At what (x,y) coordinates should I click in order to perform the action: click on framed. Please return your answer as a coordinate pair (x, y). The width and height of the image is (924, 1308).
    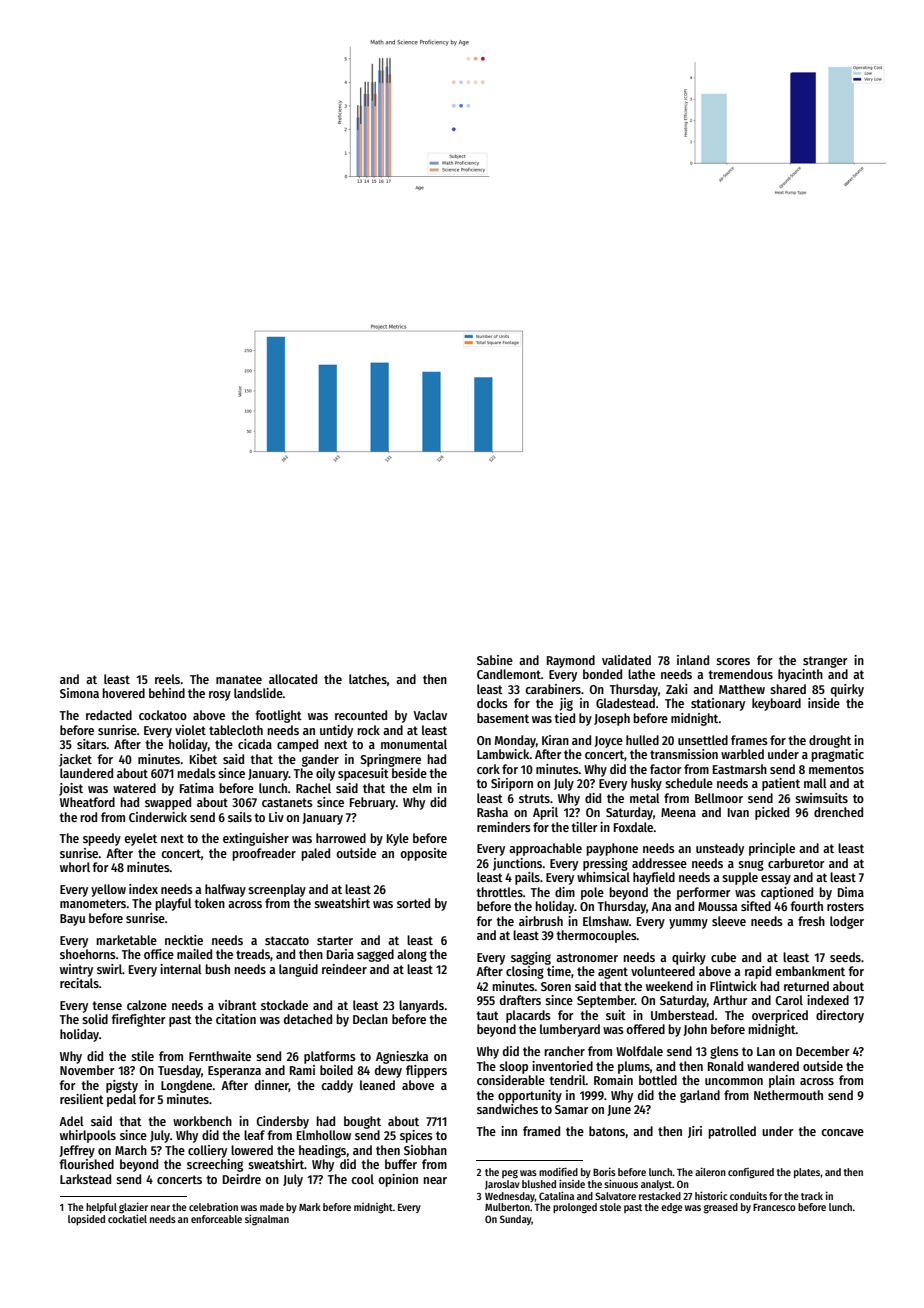
    Looking at the image, I should click on (541, 1131).
